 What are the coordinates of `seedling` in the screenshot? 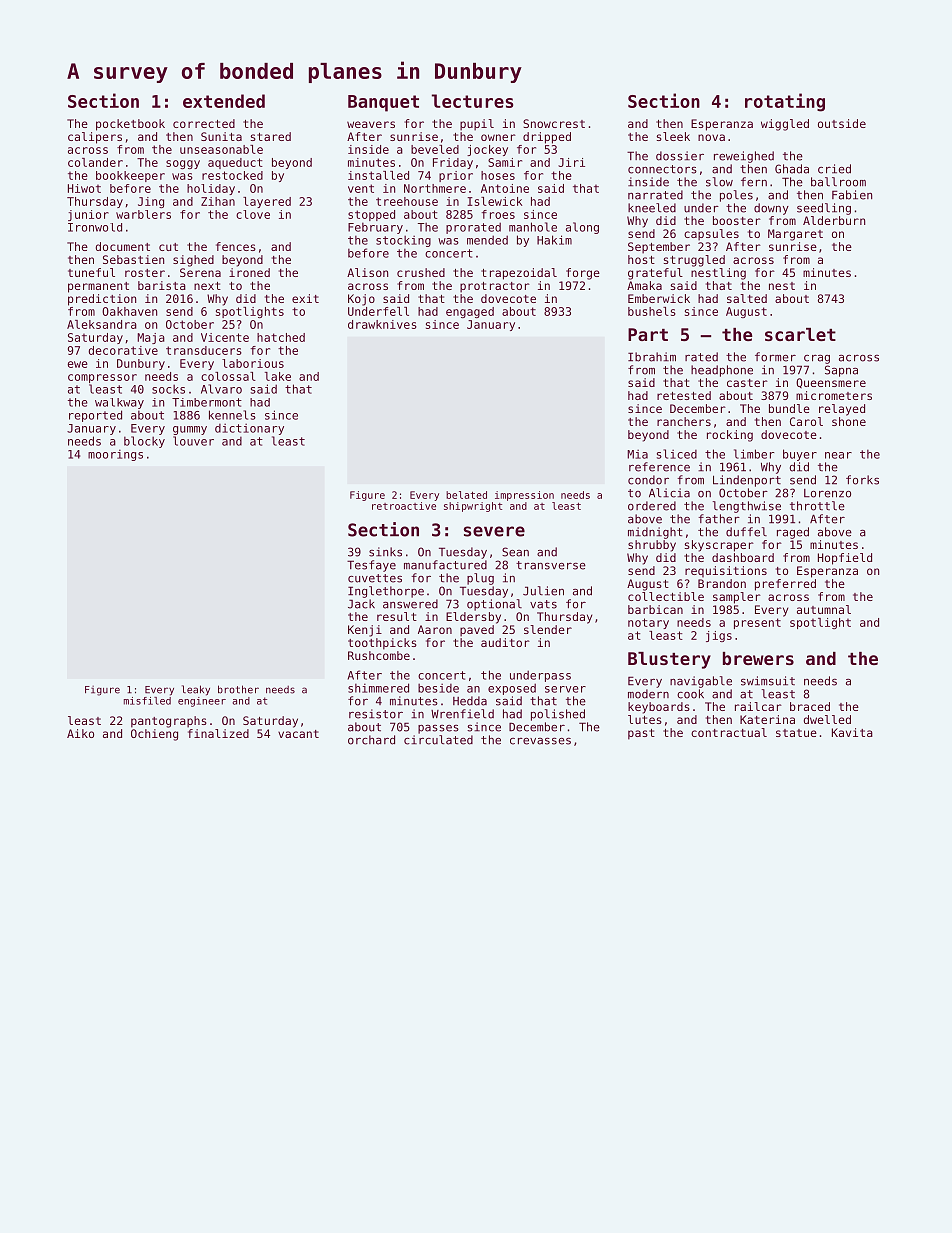 It's located at (824, 209).
